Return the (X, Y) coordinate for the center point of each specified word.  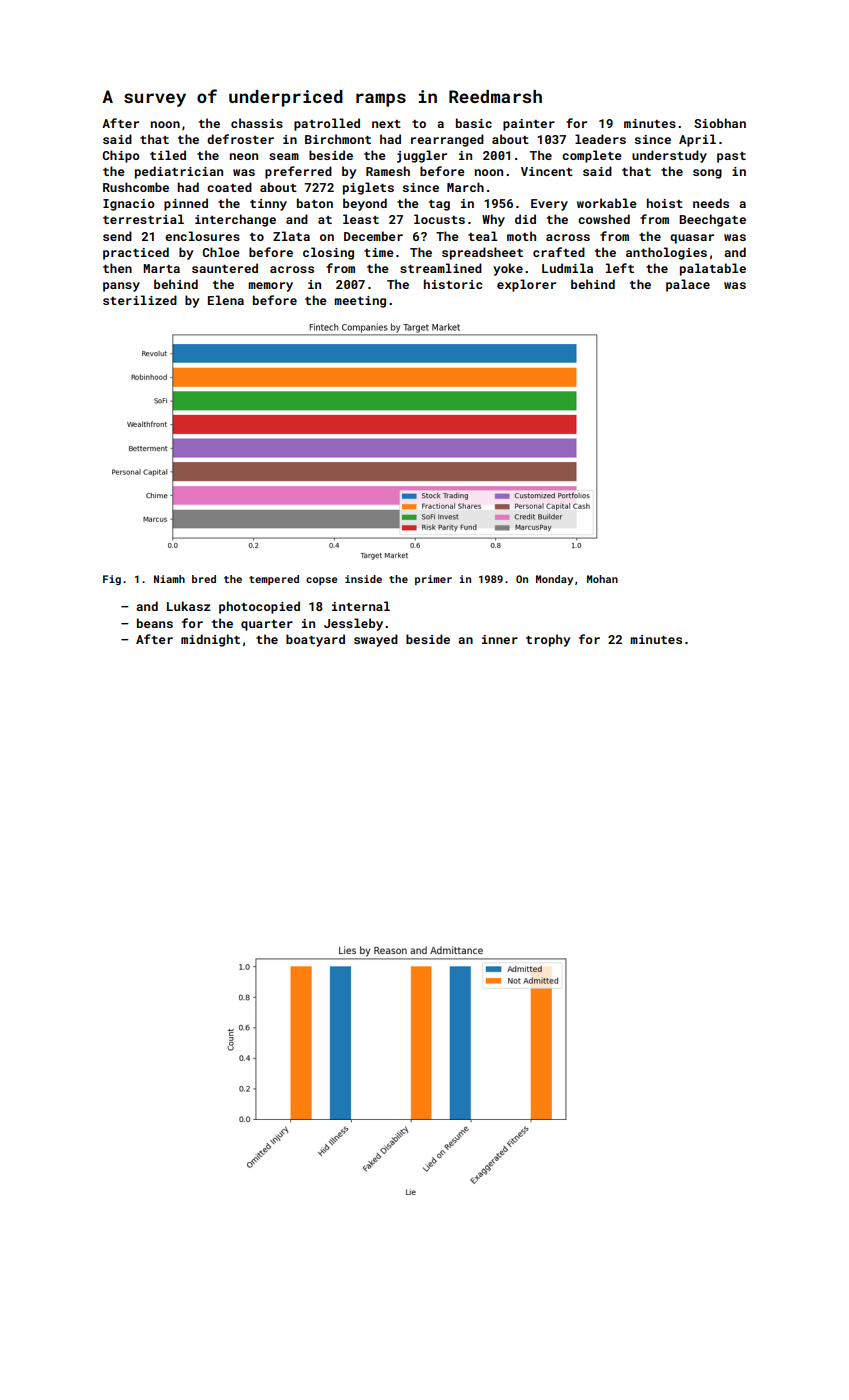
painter (529, 125)
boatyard (315, 640)
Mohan (602, 579)
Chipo (121, 156)
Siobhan (720, 123)
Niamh (169, 579)
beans (155, 623)
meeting (360, 302)
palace (688, 285)
